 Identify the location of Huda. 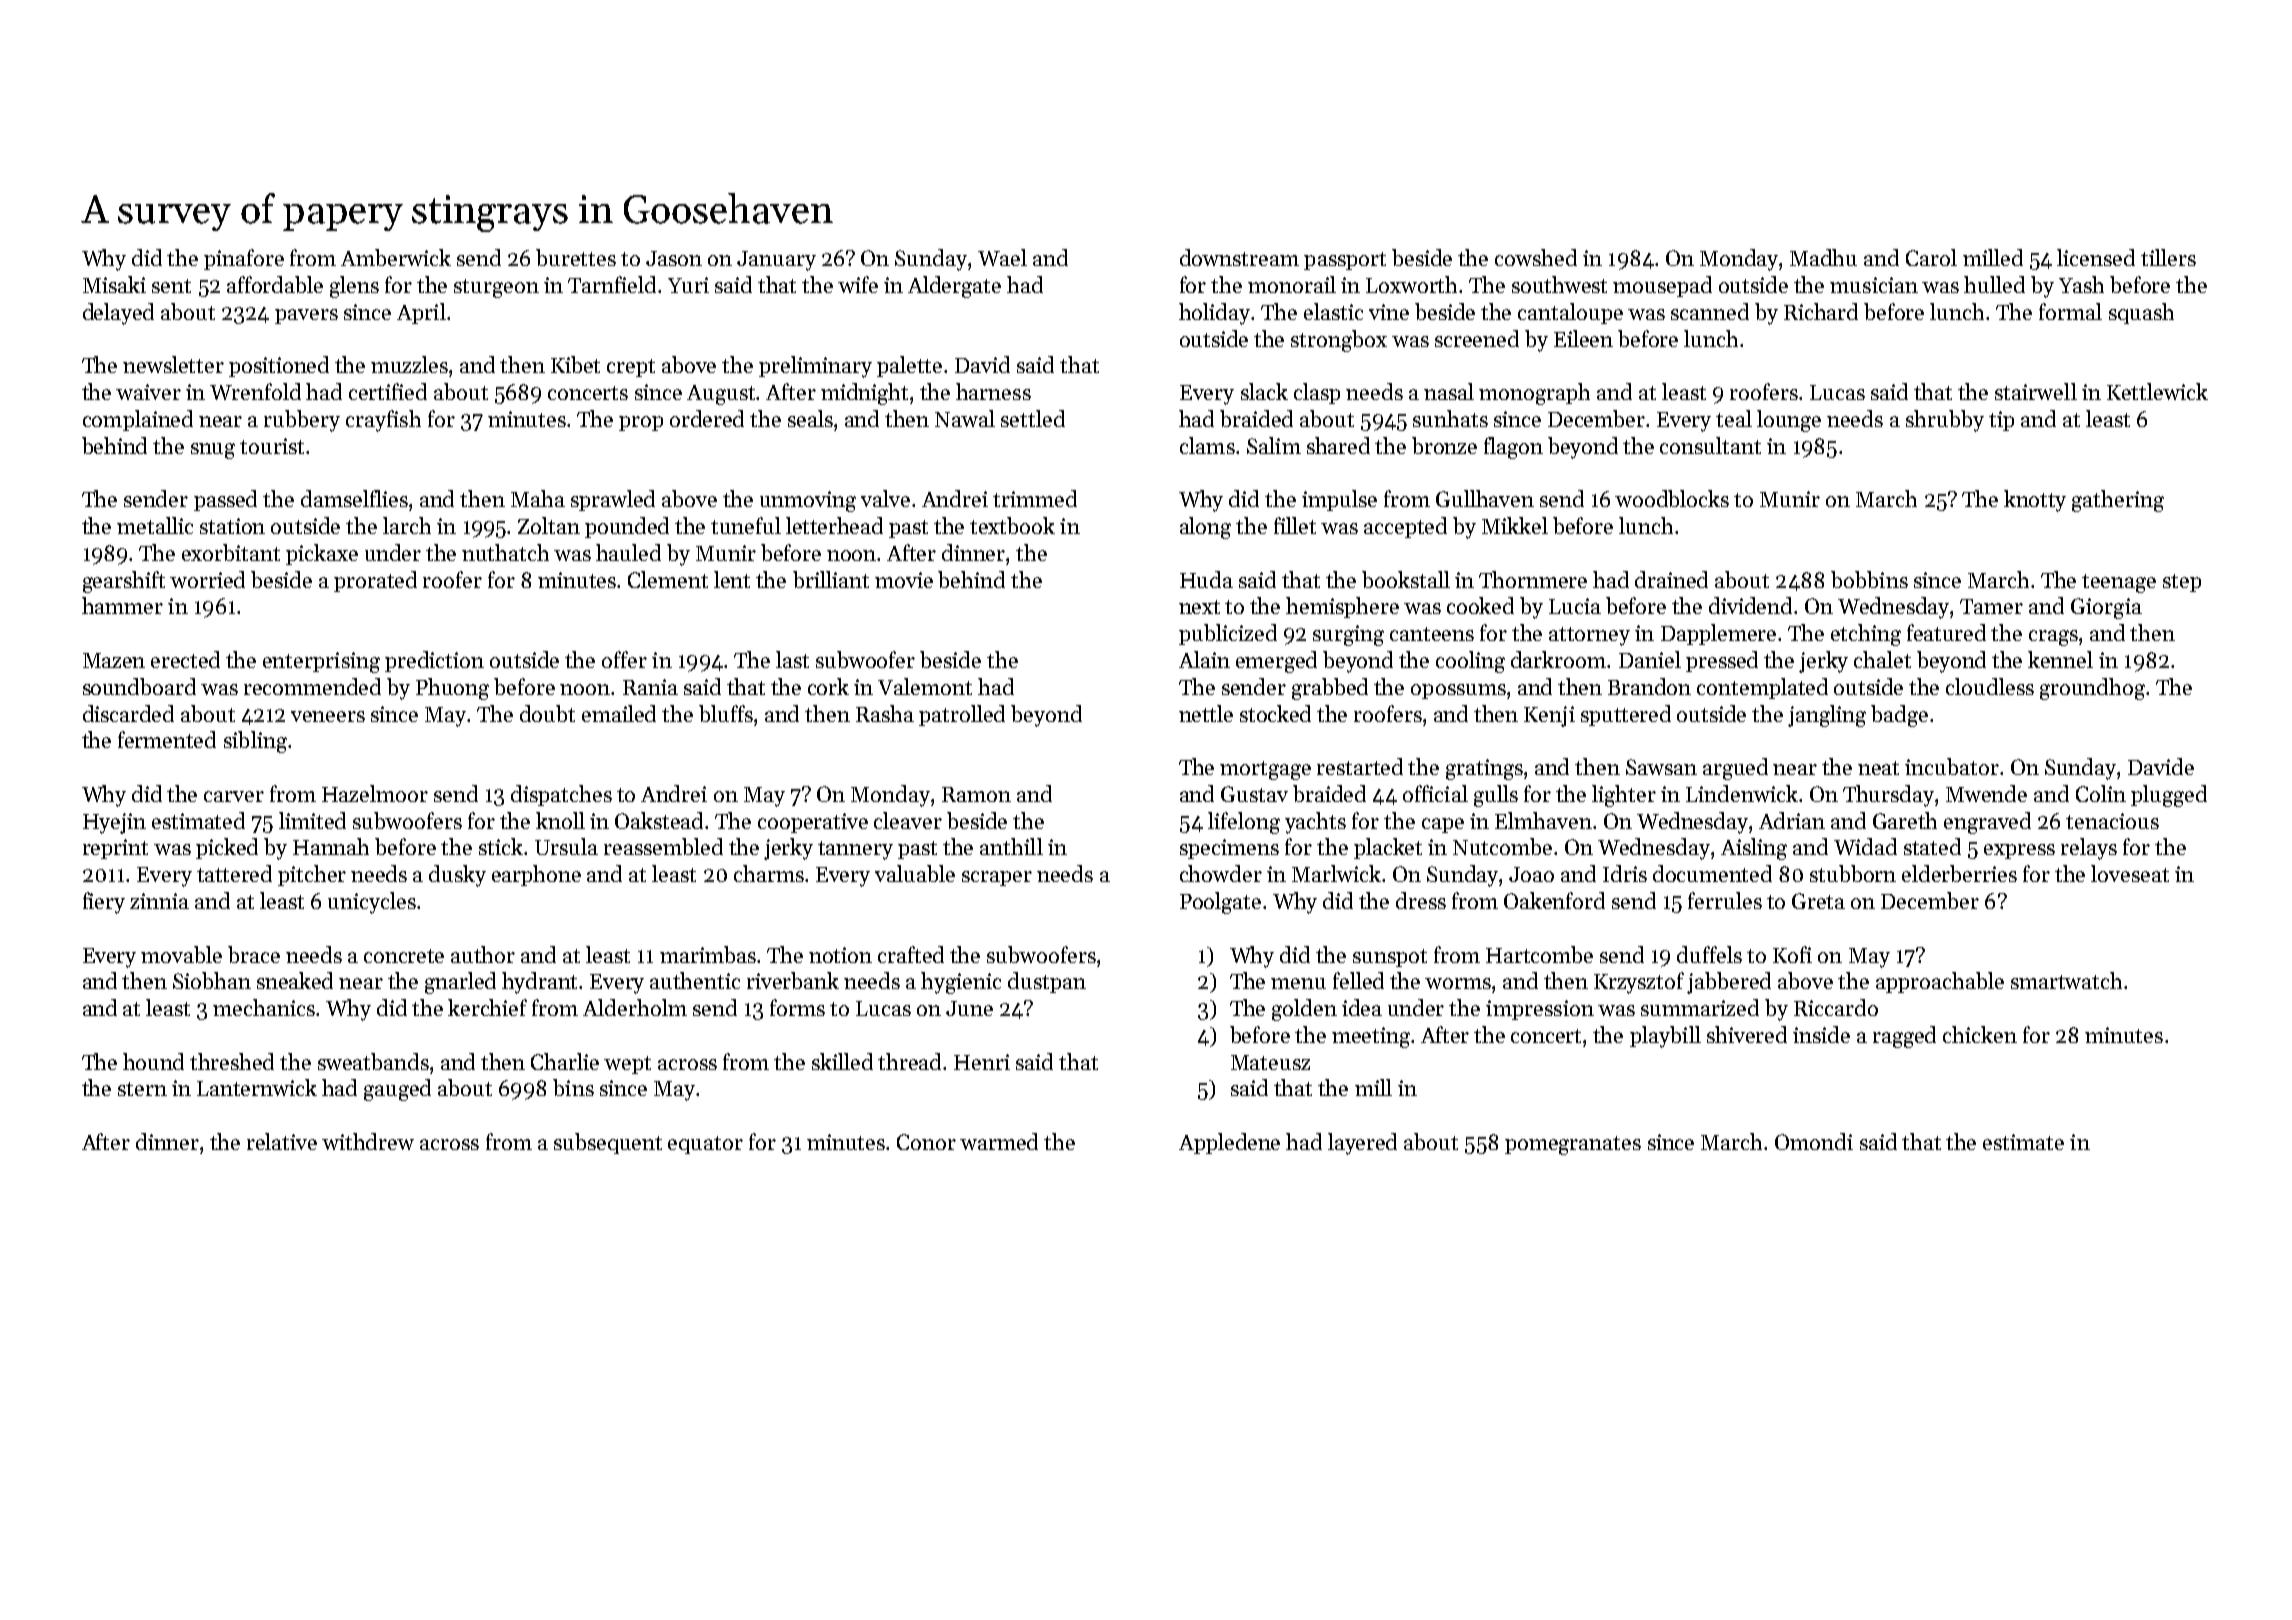
(1206, 579).
